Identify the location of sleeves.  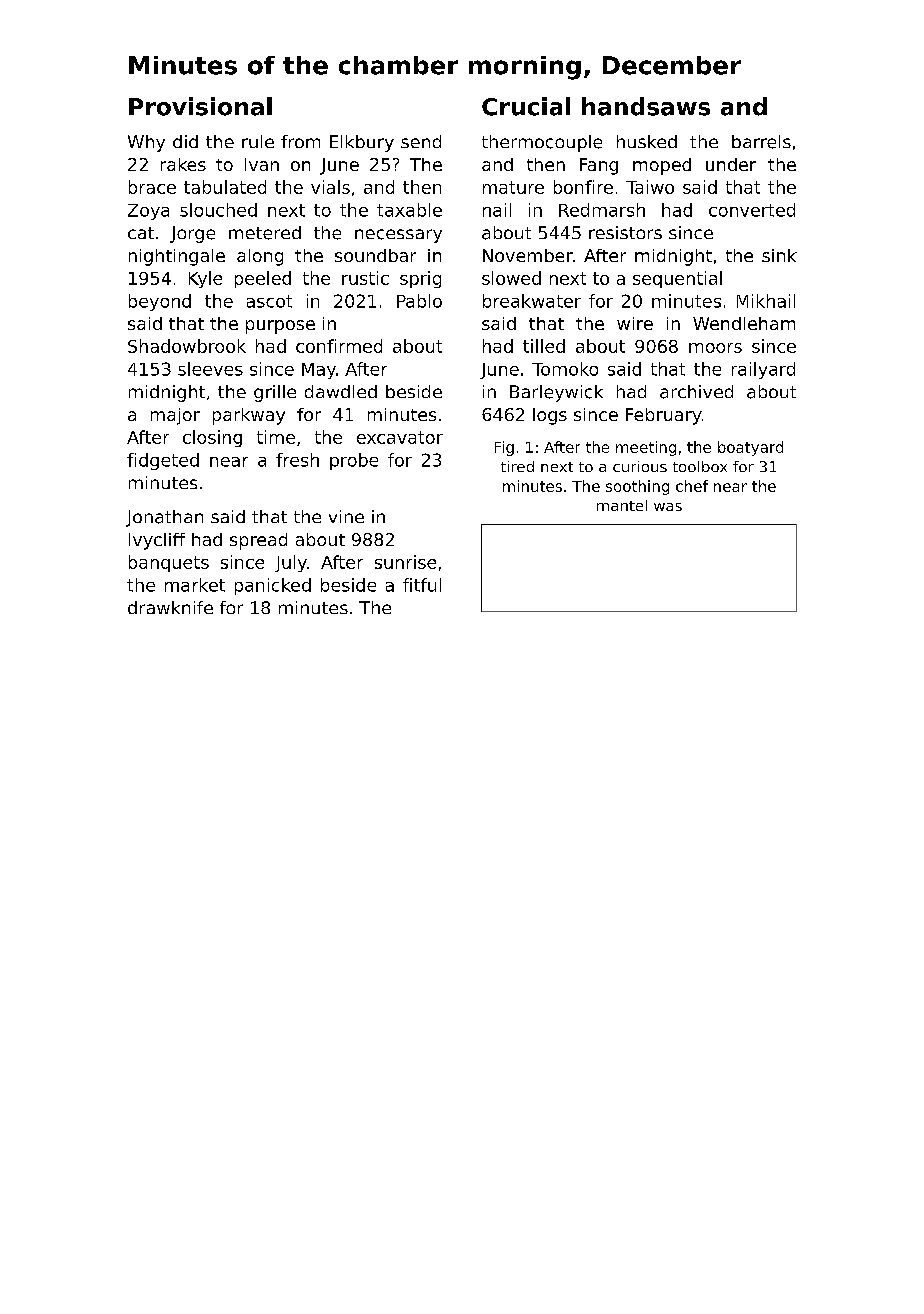
(210, 369).
